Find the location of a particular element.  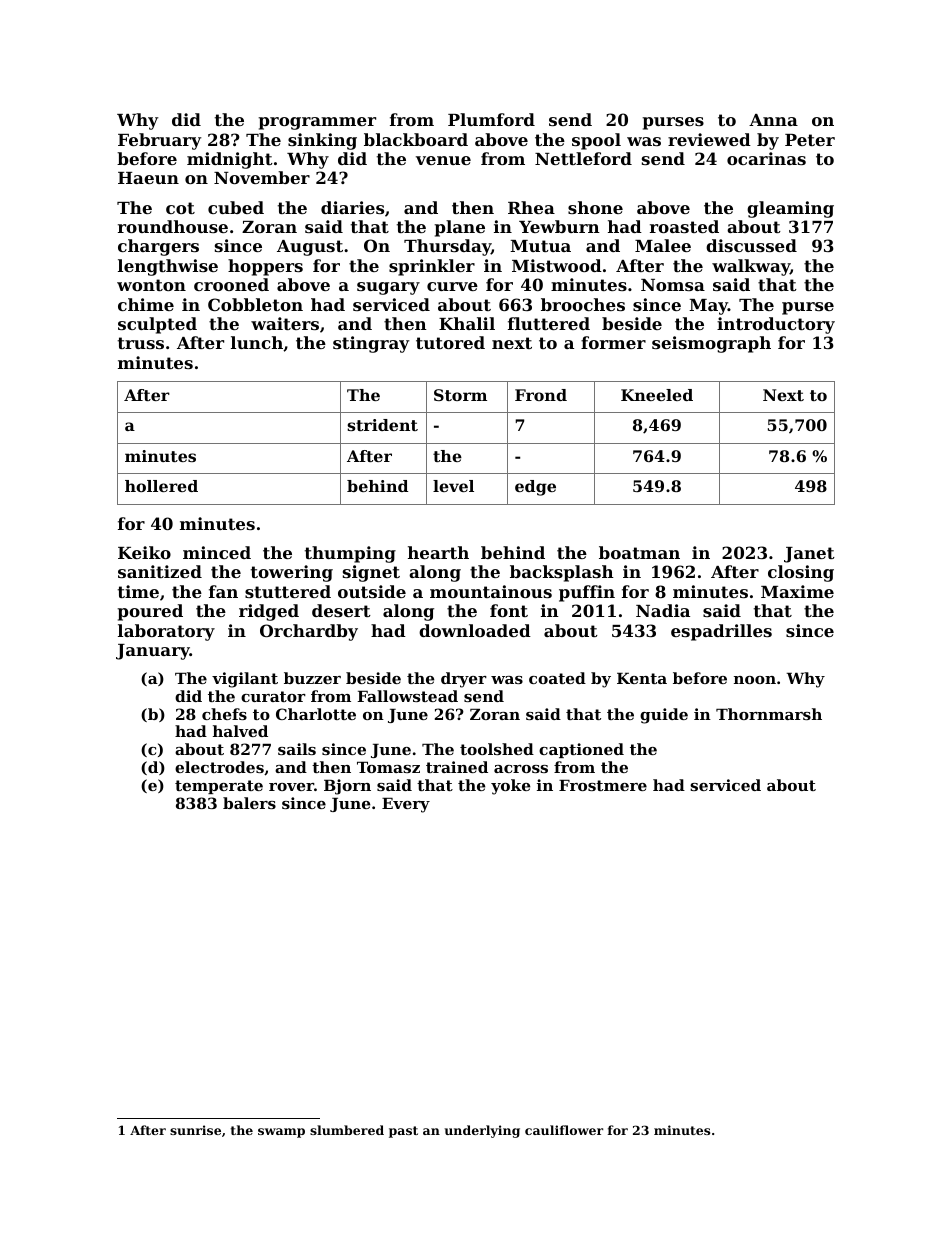

desert is located at coordinates (341, 610).
